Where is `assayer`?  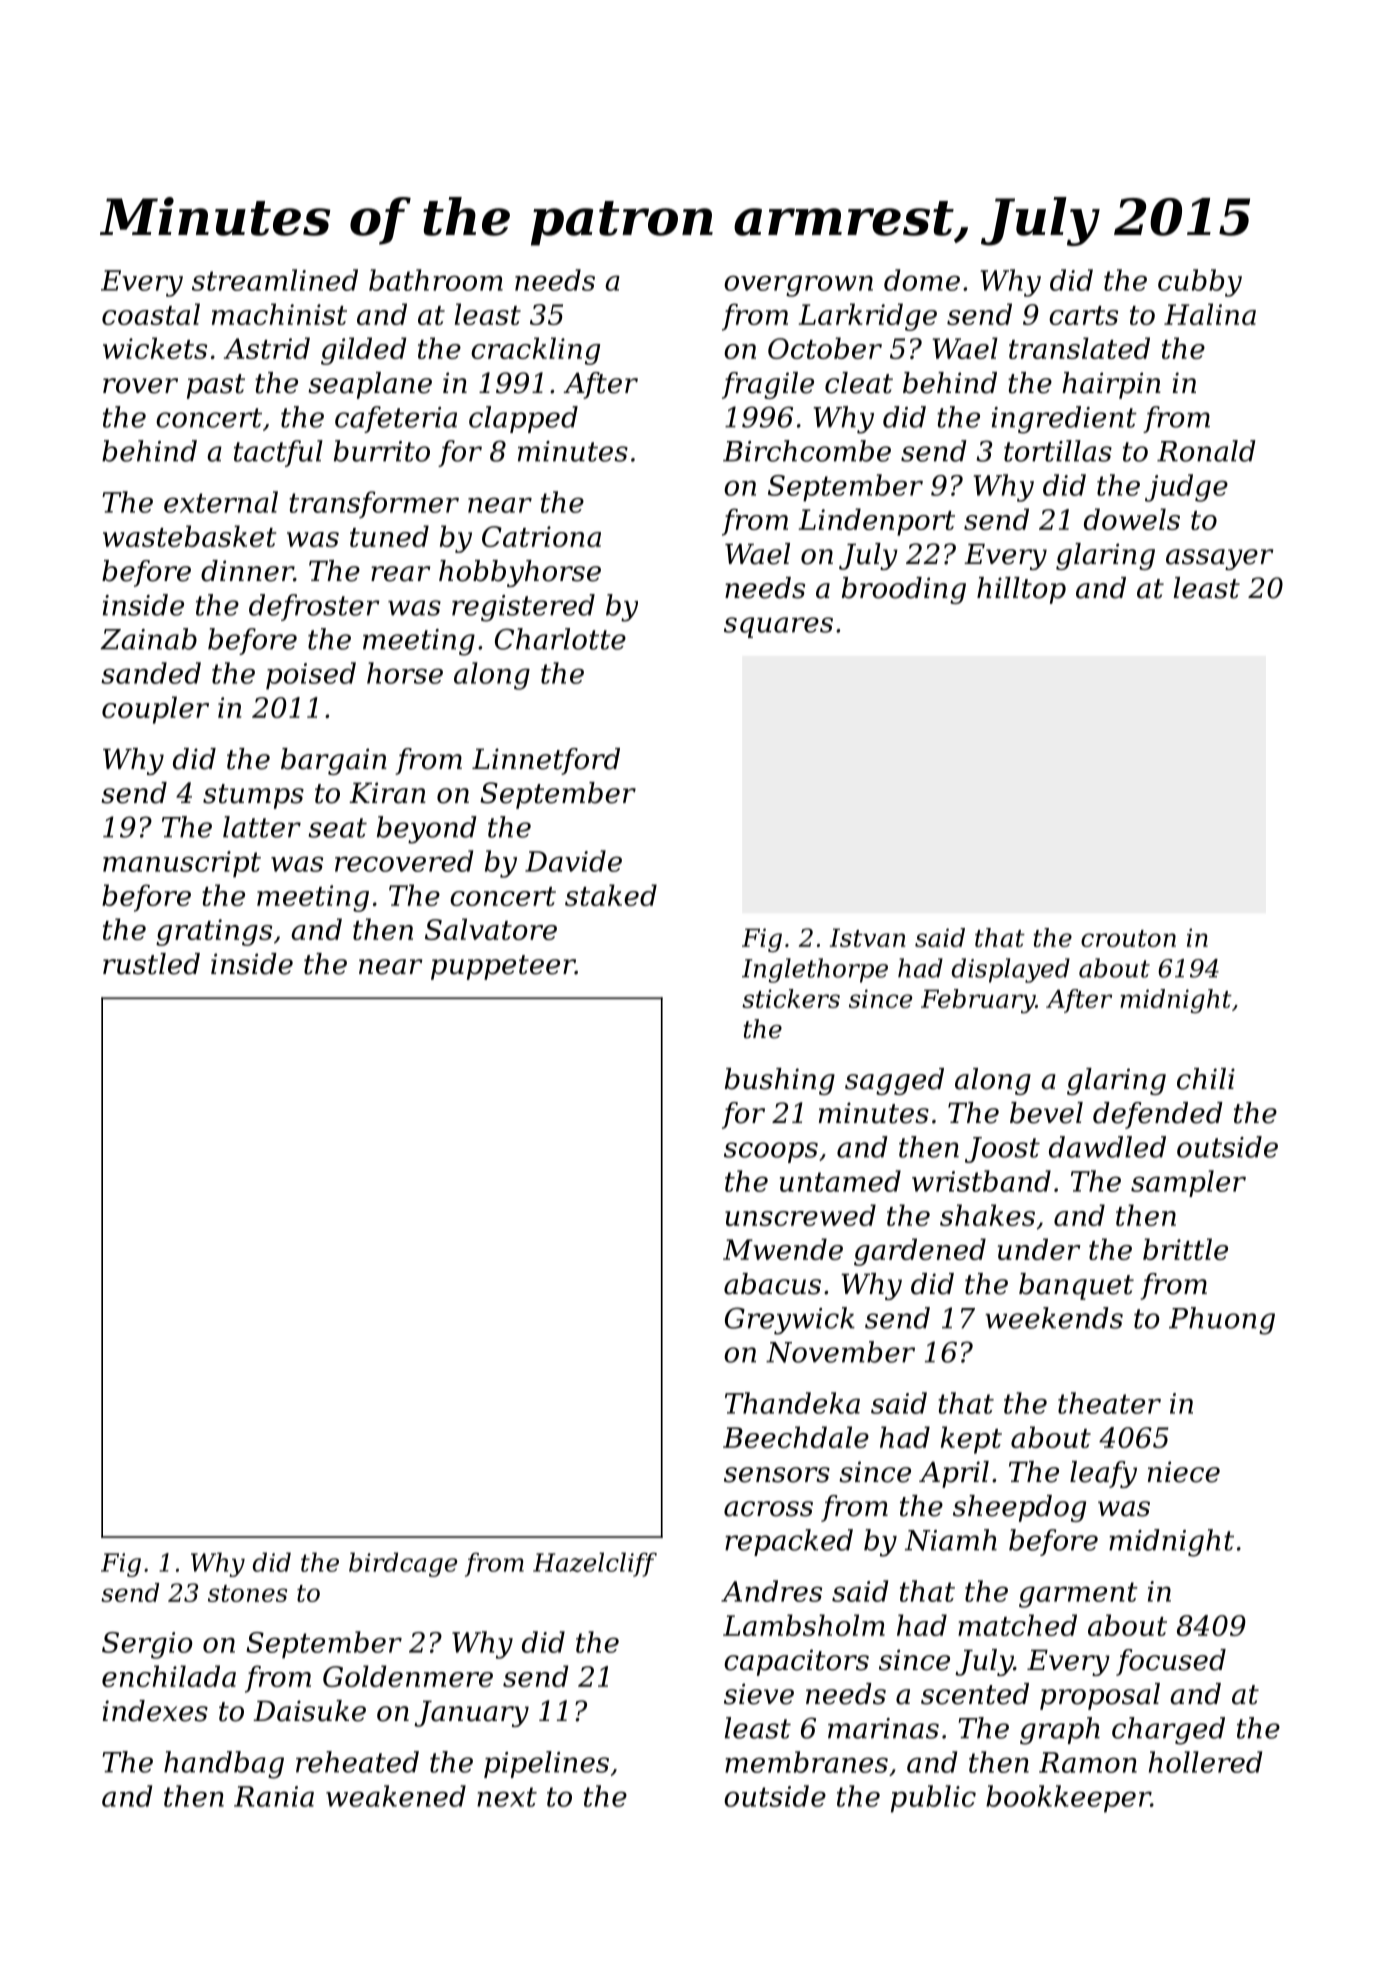 assayer is located at coordinates (1219, 559).
